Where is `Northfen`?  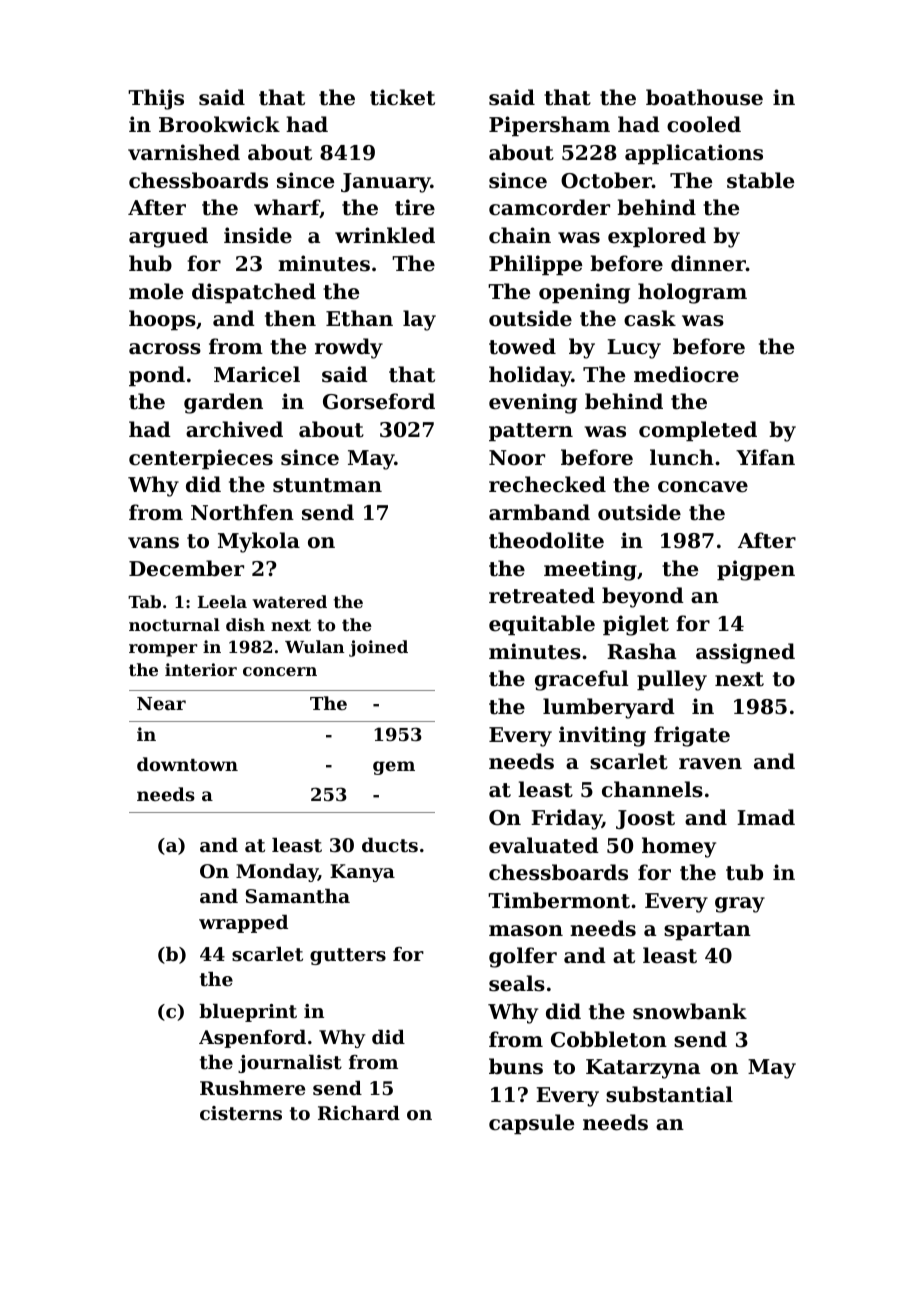 Northfen is located at coordinates (242, 512).
